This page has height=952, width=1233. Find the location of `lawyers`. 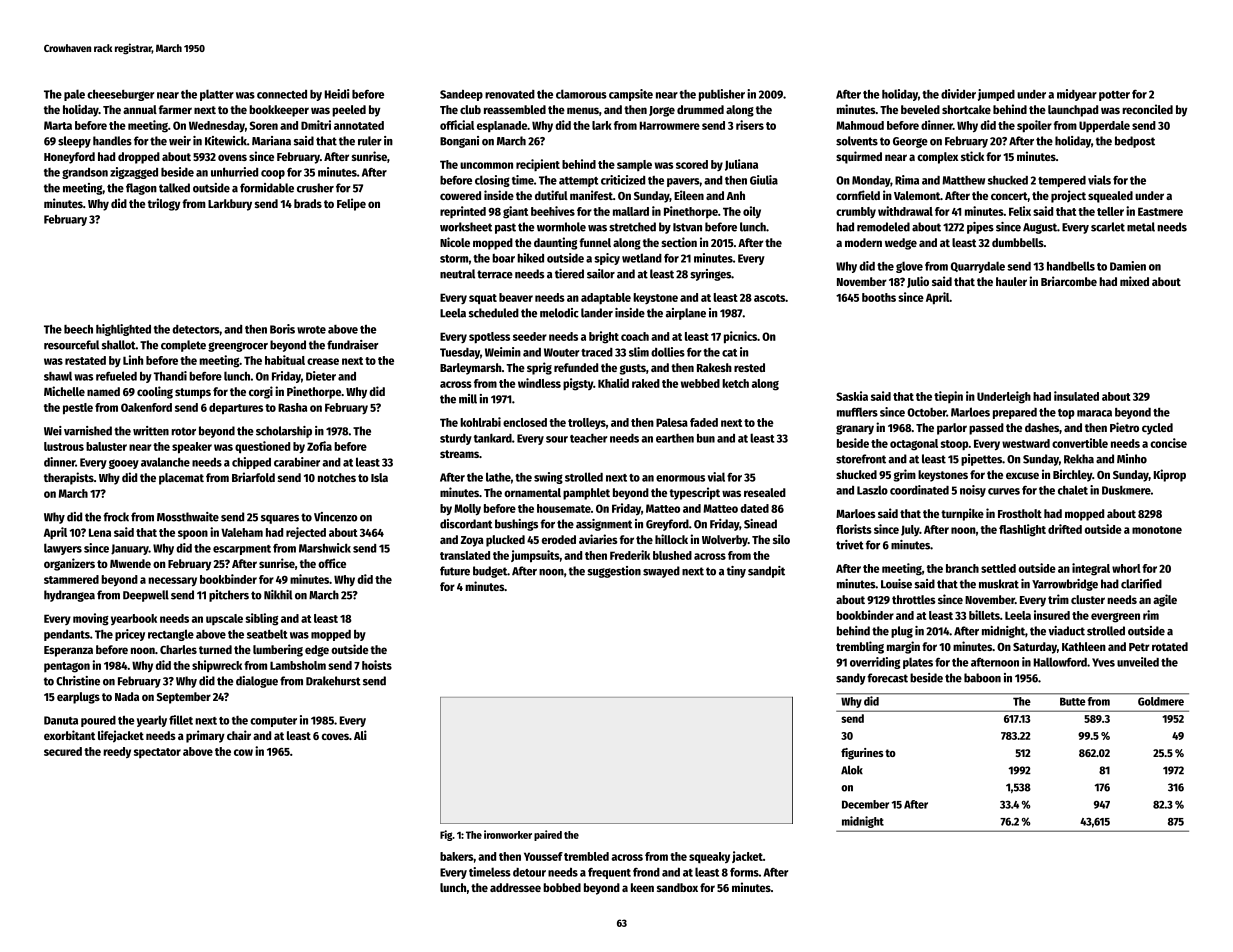

lawyers is located at coordinates (63, 549).
